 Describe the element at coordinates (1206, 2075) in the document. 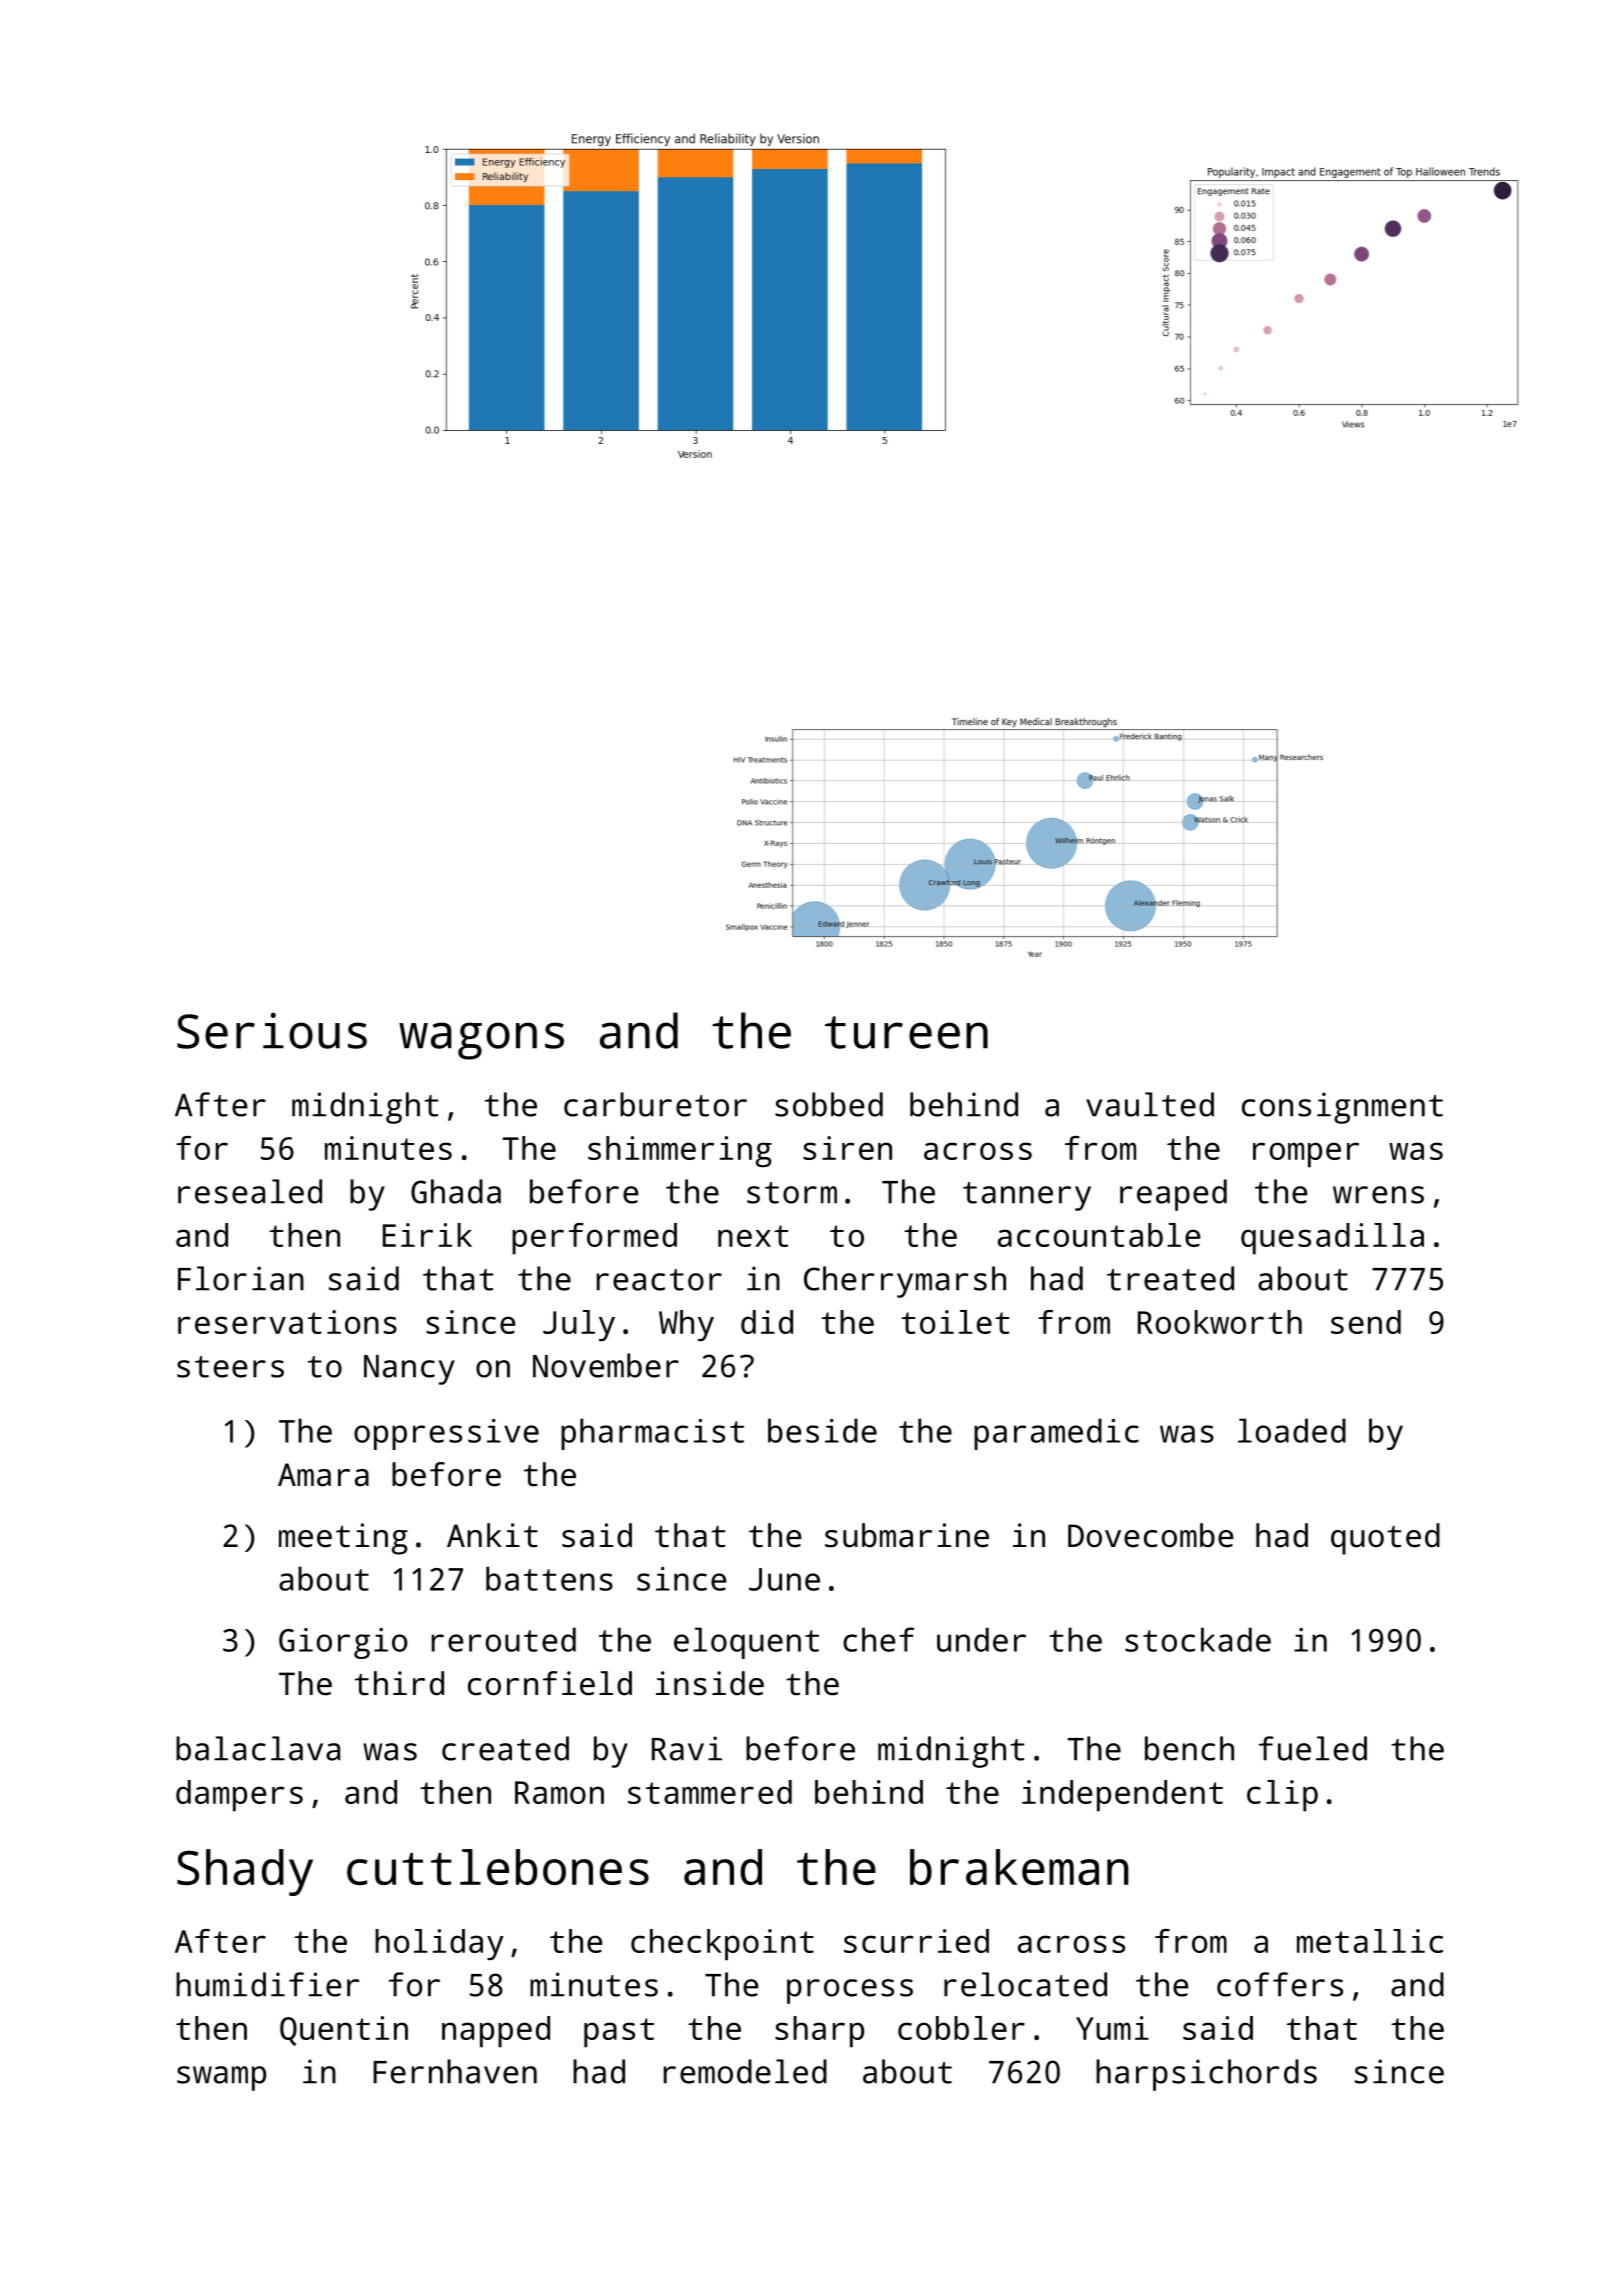

I see `harpsichords` at that location.
